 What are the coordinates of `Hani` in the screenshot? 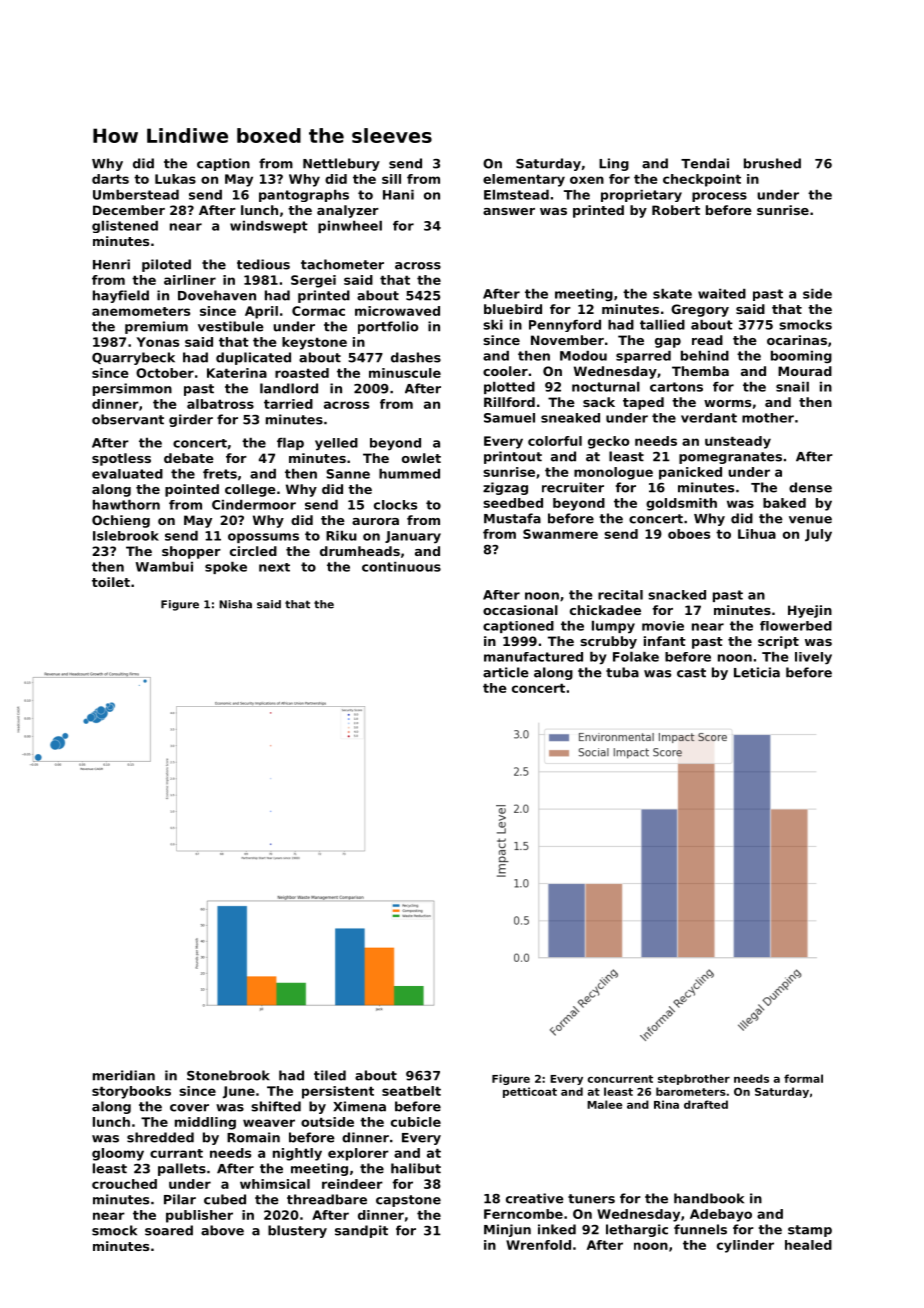 It's located at (398, 195).
